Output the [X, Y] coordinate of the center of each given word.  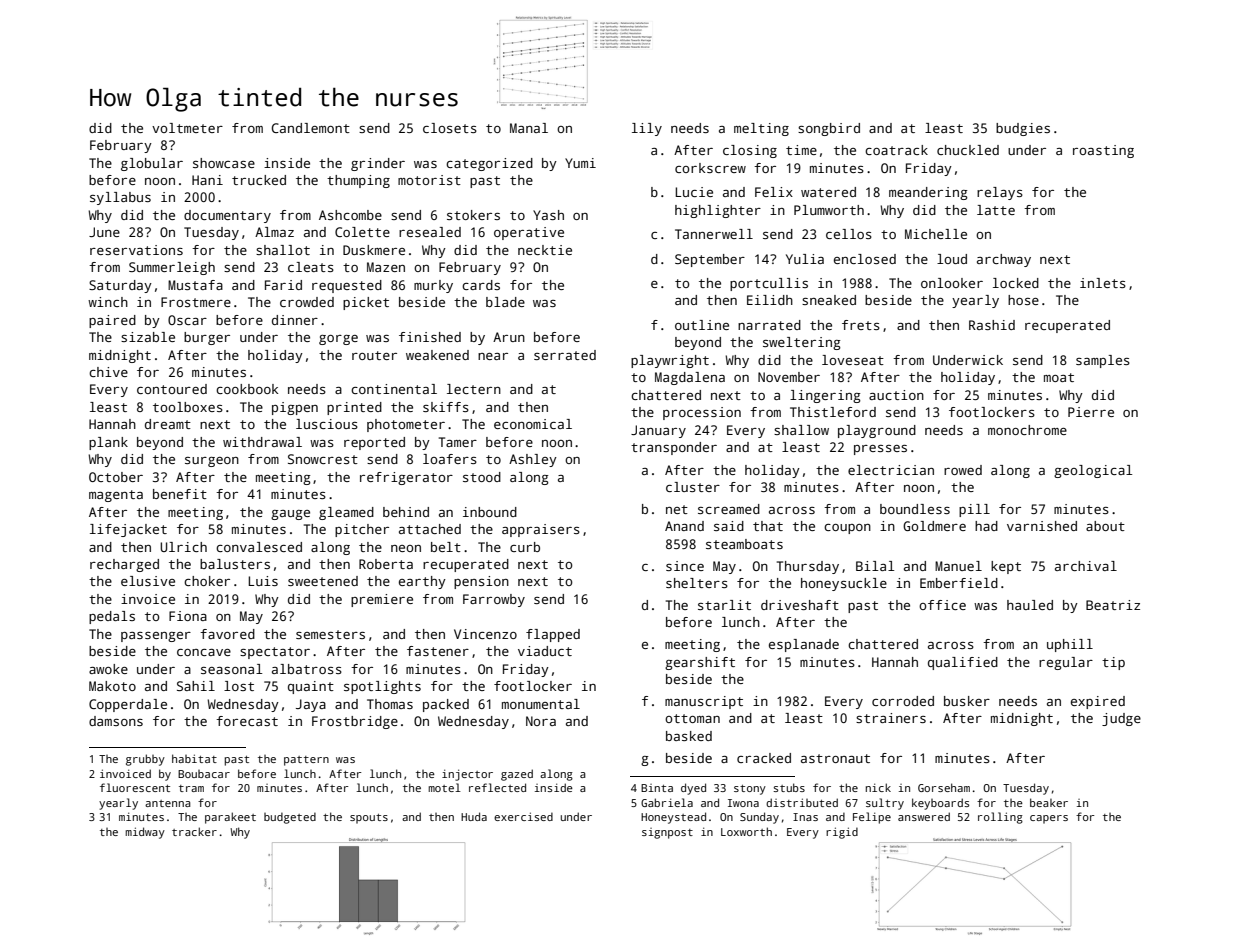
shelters [697, 583]
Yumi [580, 163]
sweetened [323, 581]
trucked [259, 180]
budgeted [290, 818]
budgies [1023, 129]
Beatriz [1113, 605]
